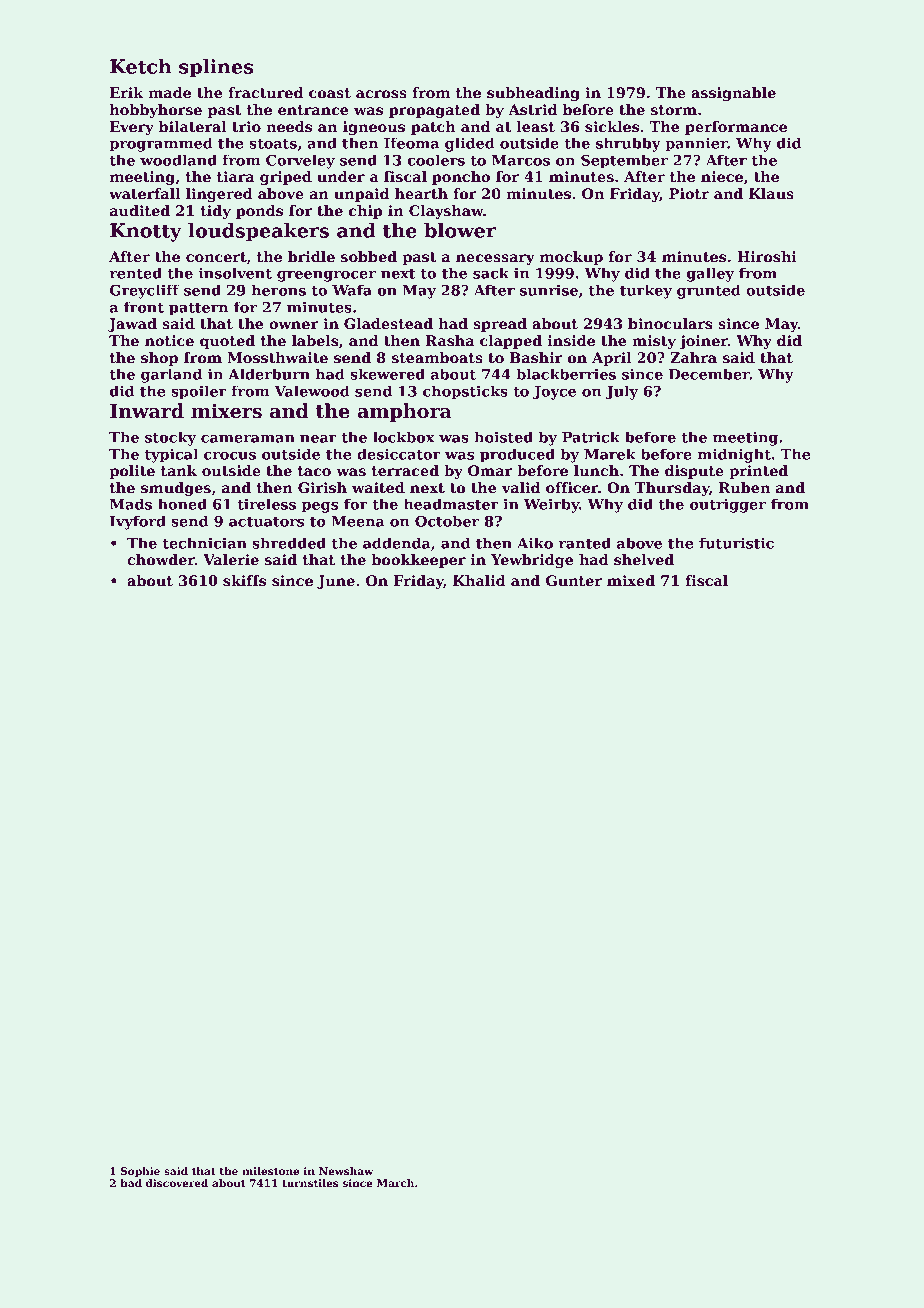 The image size is (924, 1308). I want to click on milestone, so click(270, 1171).
